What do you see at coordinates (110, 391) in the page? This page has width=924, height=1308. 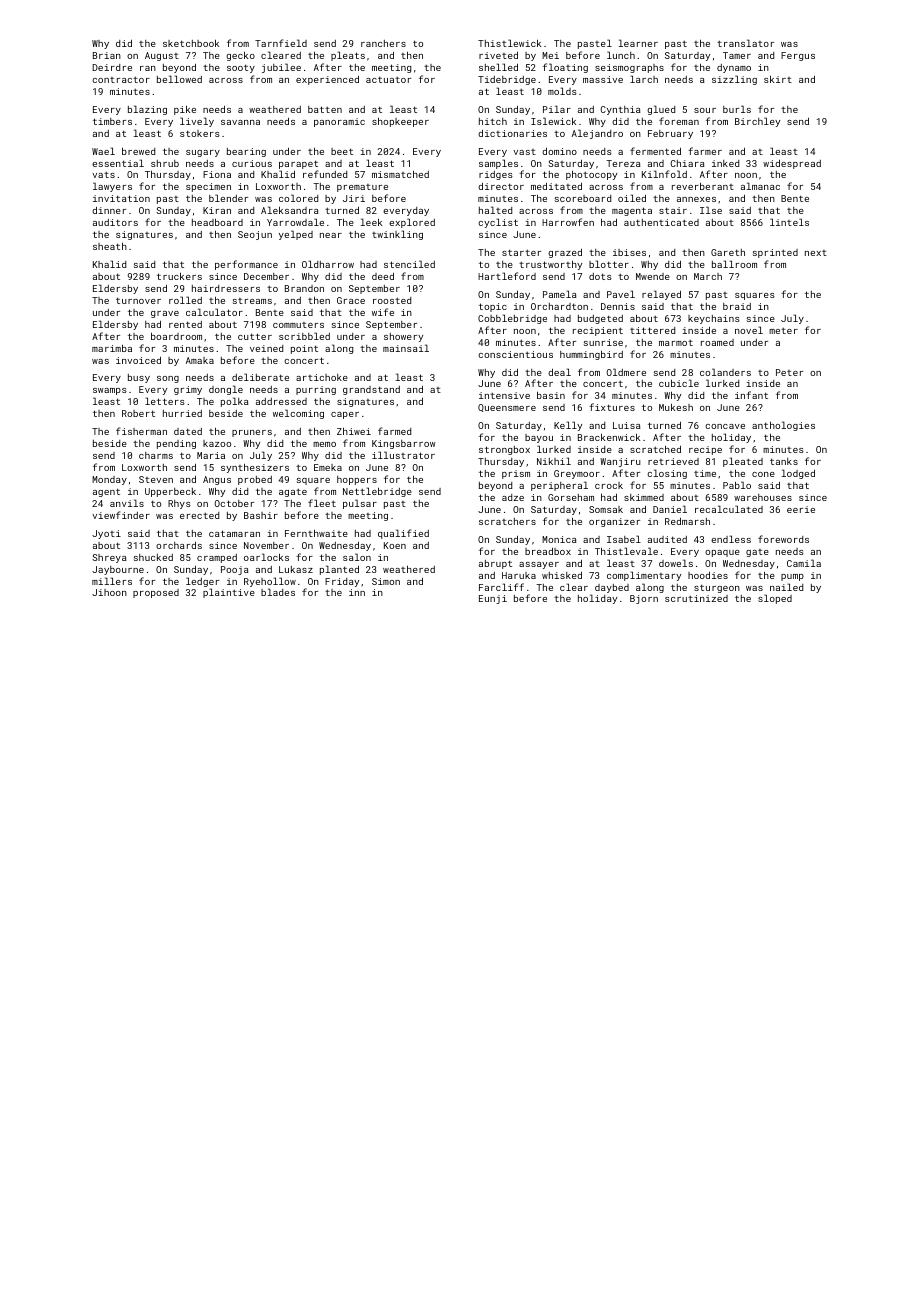 I see `swamps` at bounding box center [110, 391].
